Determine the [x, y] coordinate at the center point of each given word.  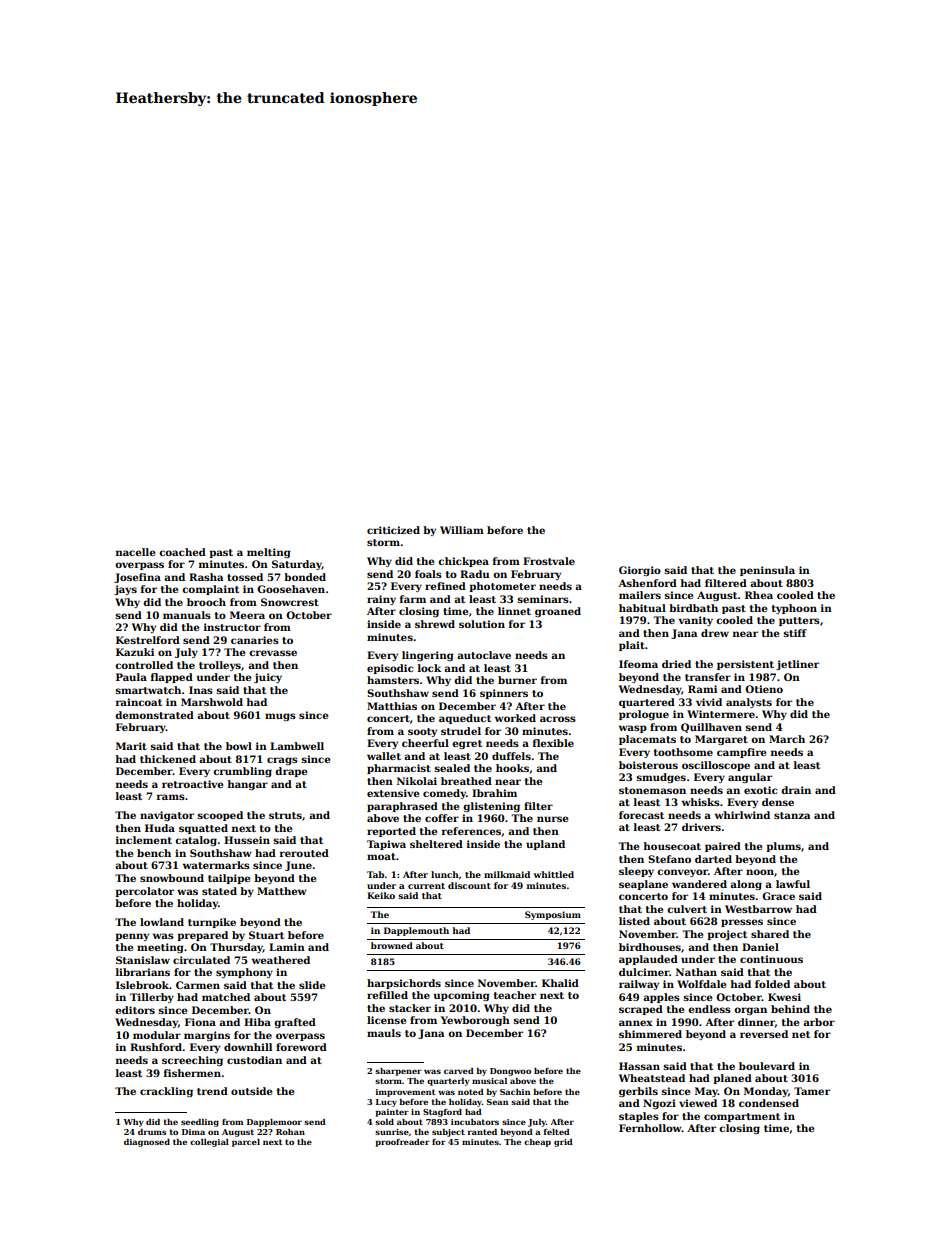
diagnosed [147, 1143]
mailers [640, 595]
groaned [558, 612]
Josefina [137, 578]
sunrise [392, 1132]
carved [459, 1071]
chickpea [463, 562]
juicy [268, 678]
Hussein [247, 840]
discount [469, 885]
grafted [295, 1023]
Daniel [760, 947]
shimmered [650, 1034]
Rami [702, 689]
